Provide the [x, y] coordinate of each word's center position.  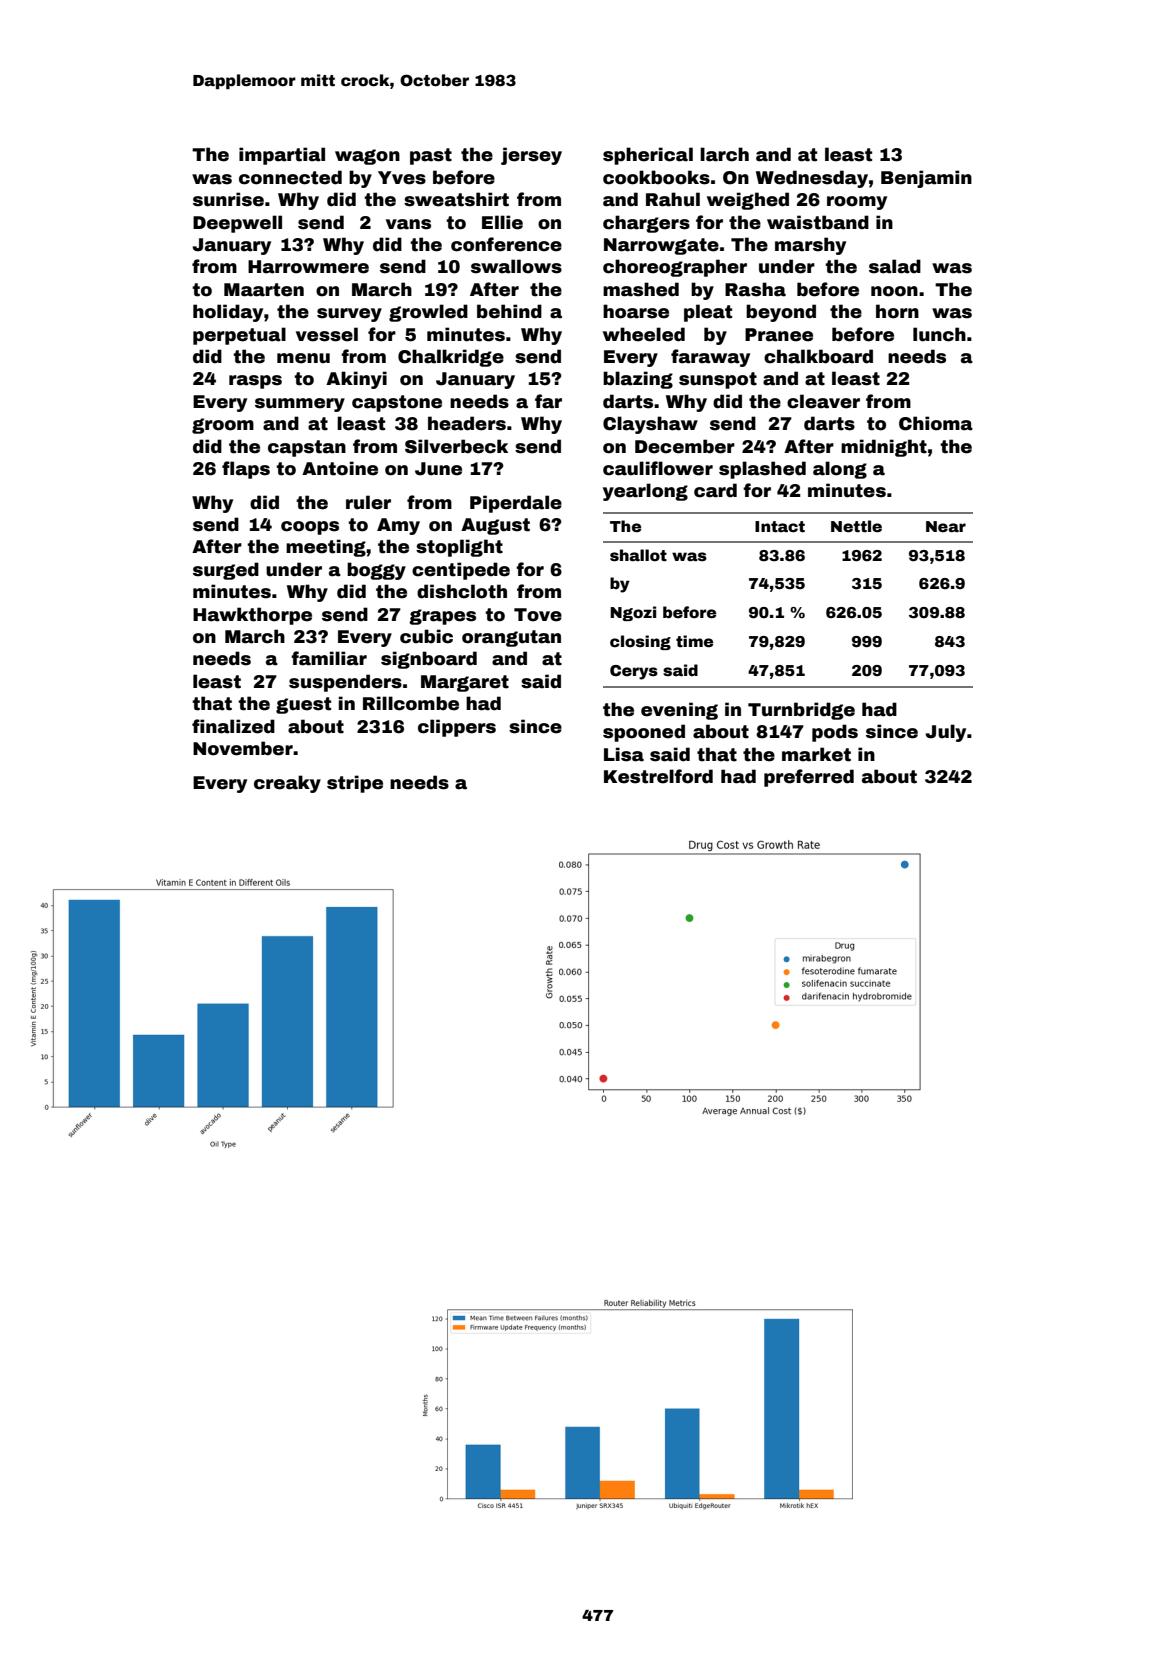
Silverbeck [456, 446]
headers [467, 423]
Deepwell [237, 224]
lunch [939, 334]
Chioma [936, 423]
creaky [287, 784]
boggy [376, 571]
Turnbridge [801, 711]
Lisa [624, 754]
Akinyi [356, 380]
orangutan [511, 638]
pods [835, 733]
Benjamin [926, 179]
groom [223, 426]
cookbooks [656, 177]
